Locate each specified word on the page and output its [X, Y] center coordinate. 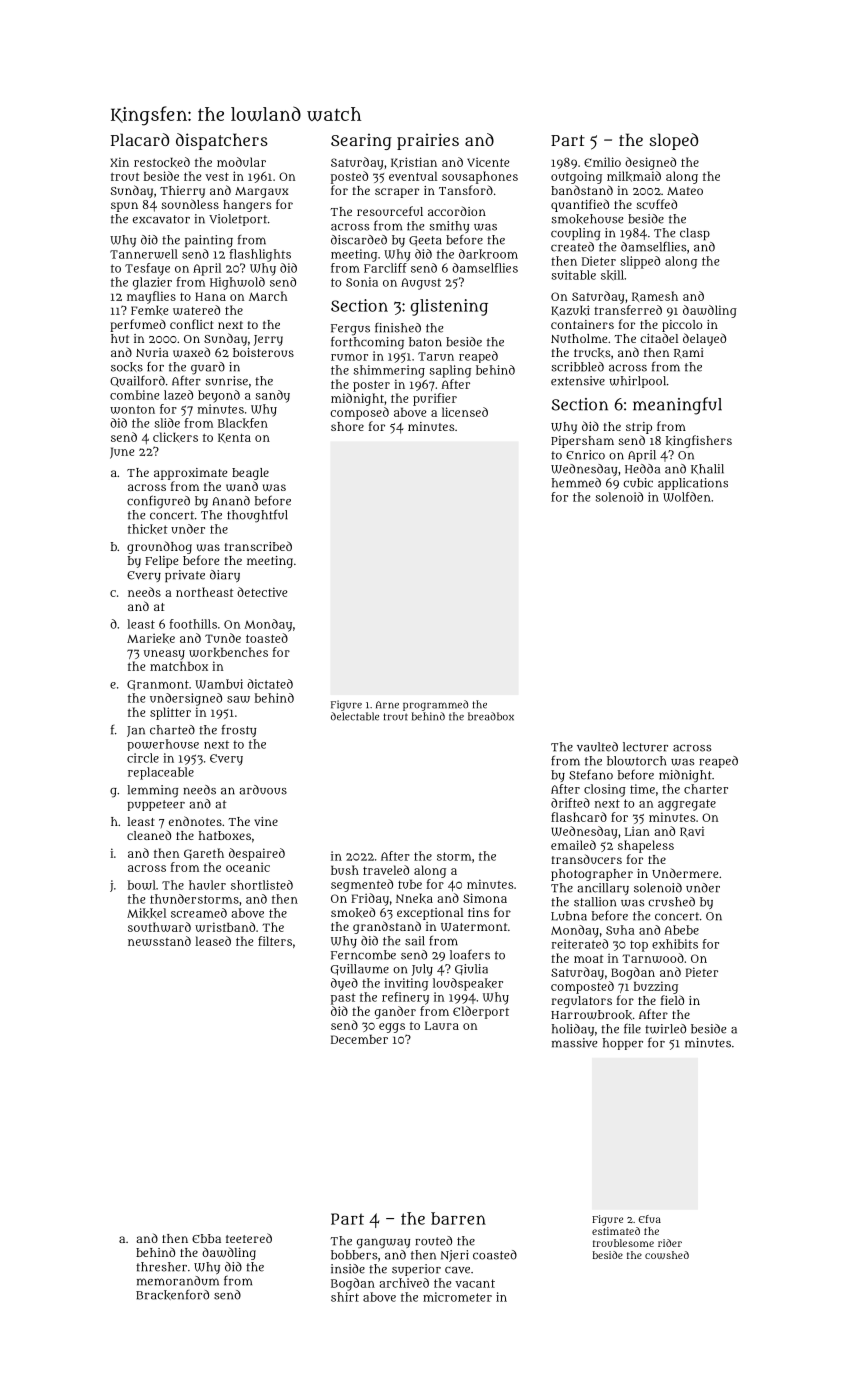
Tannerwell [144, 254]
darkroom [488, 254]
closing [605, 790]
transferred [628, 310]
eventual [413, 176]
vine [266, 821]
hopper [623, 1044]
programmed [435, 705]
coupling [575, 234]
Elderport [481, 1012]
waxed [191, 352]
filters [275, 941]
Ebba [206, 1238]
